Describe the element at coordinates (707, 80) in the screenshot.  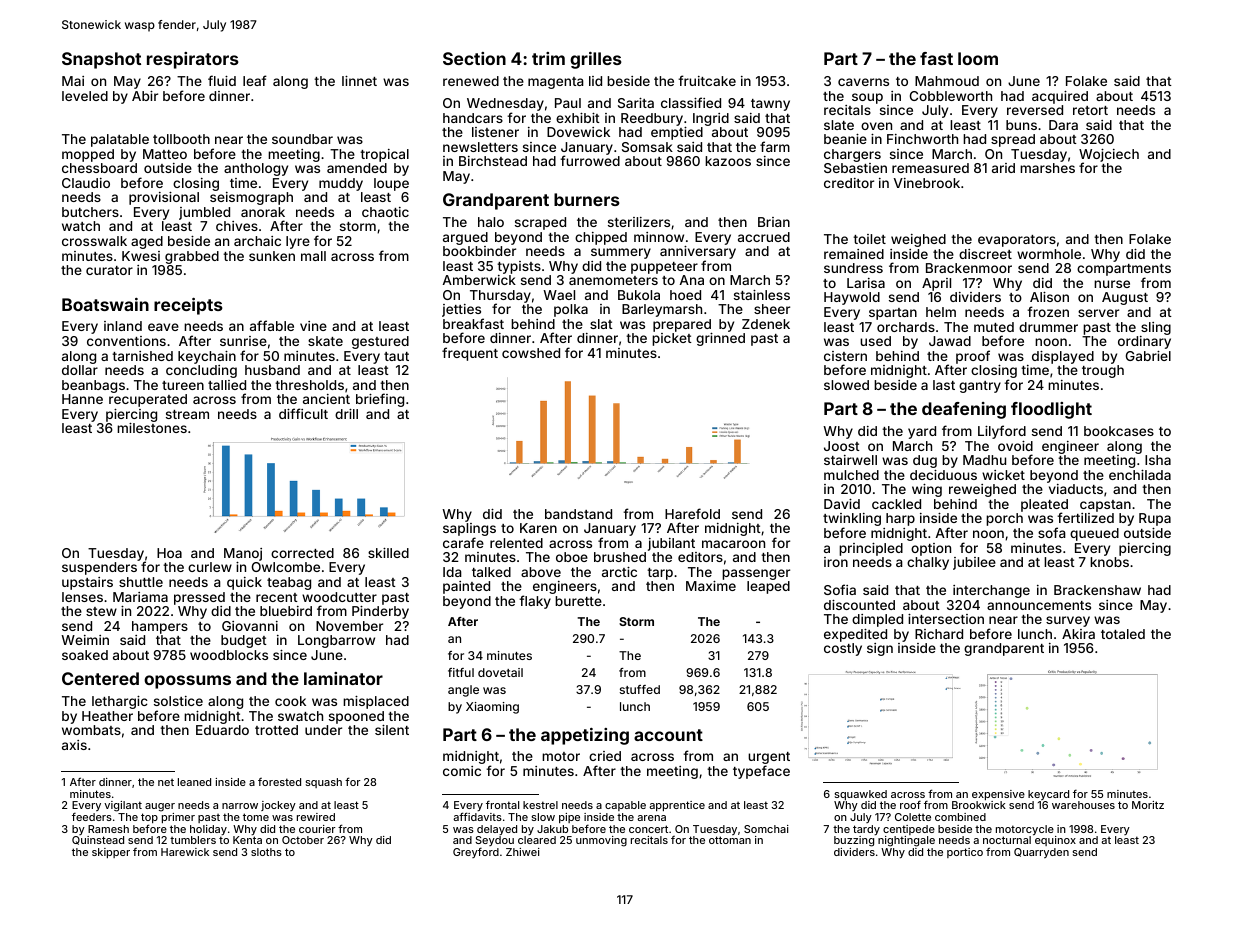
I see `fruitcake` at that location.
